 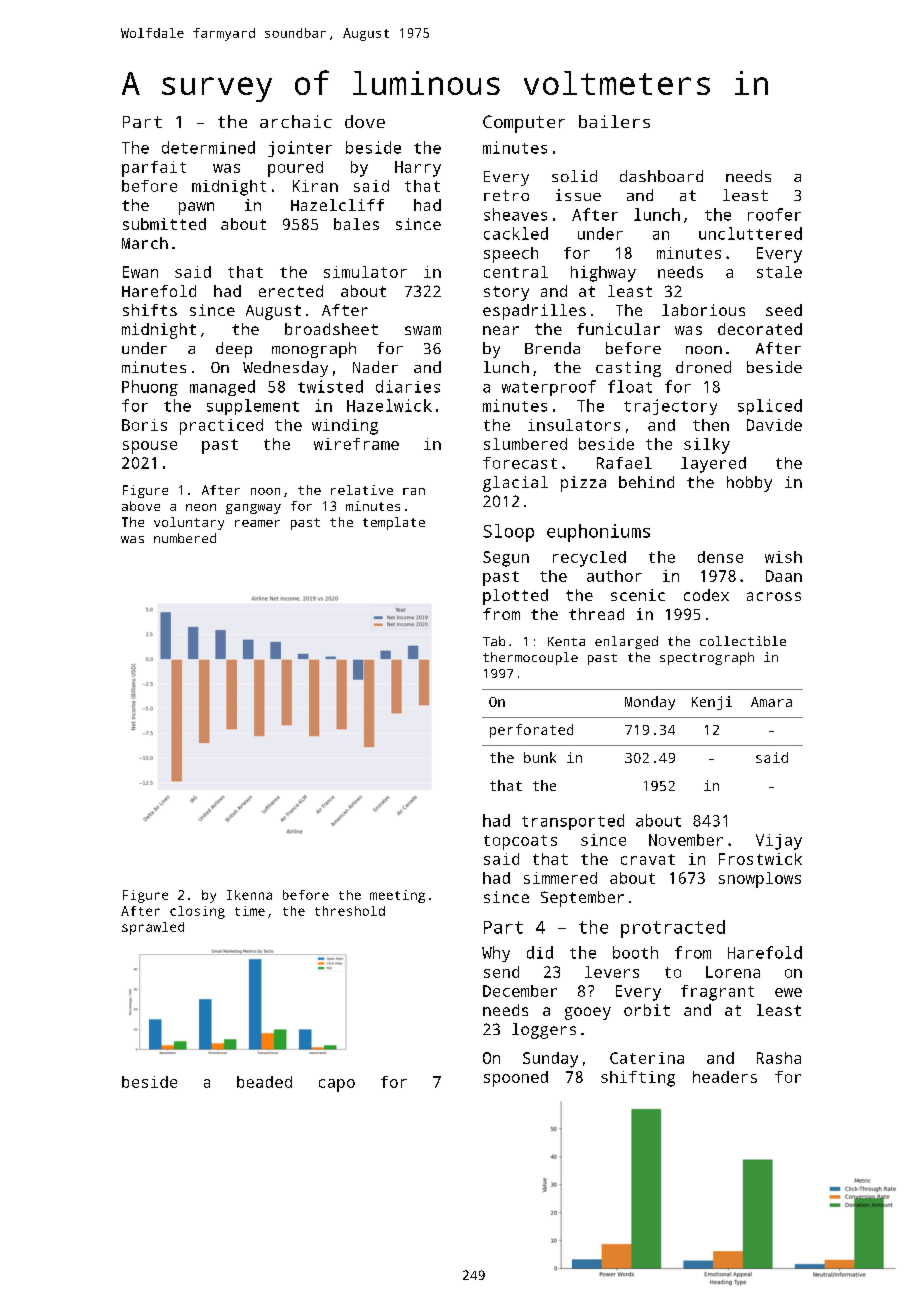 What do you see at coordinates (337, 1085) in the screenshot?
I see `capo` at bounding box center [337, 1085].
